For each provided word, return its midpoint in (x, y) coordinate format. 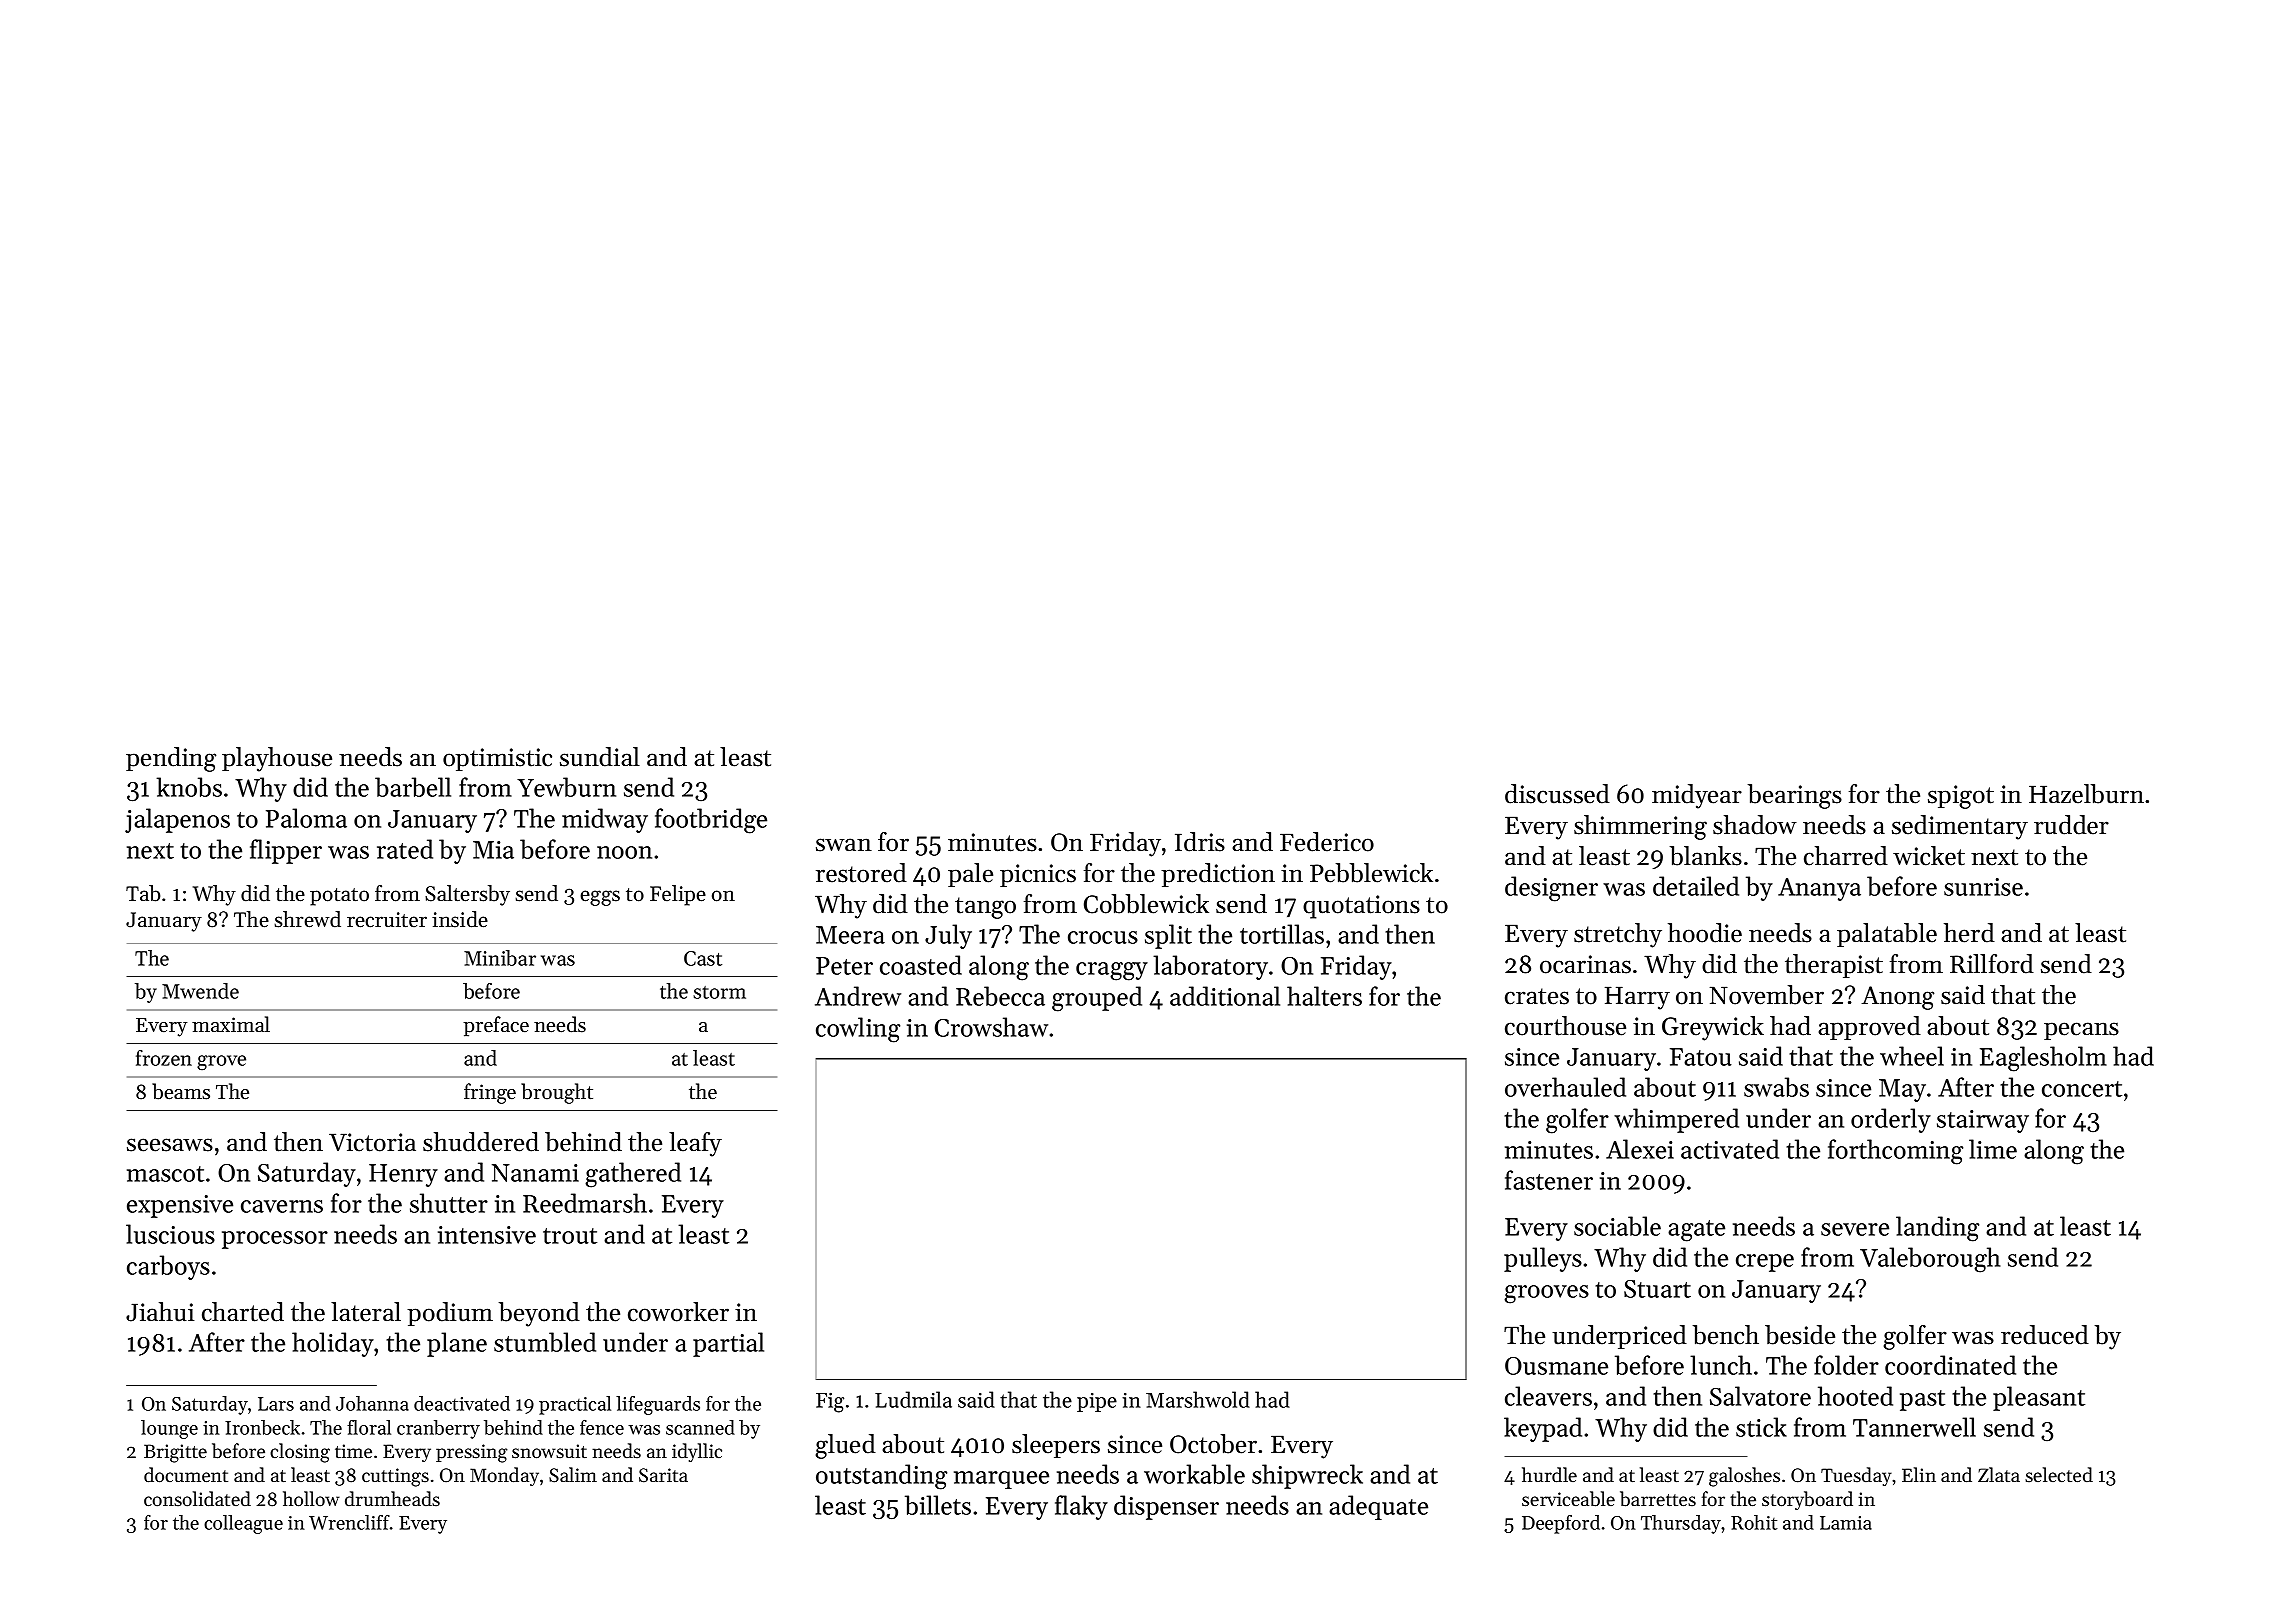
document (186, 1475)
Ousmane (1556, 1366)
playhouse (277, 759)
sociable (1617, 1226)
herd (1969, 933)
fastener (1549, 1180)
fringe (490, 1093)
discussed (1557, 794)
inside (460, 919)
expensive (180, 1206)
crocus (1103, 937)
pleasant (2039, 1398)
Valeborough (1930, 1260)
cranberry (438, 1429)
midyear (1697, 796)
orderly (1891, 1120)
